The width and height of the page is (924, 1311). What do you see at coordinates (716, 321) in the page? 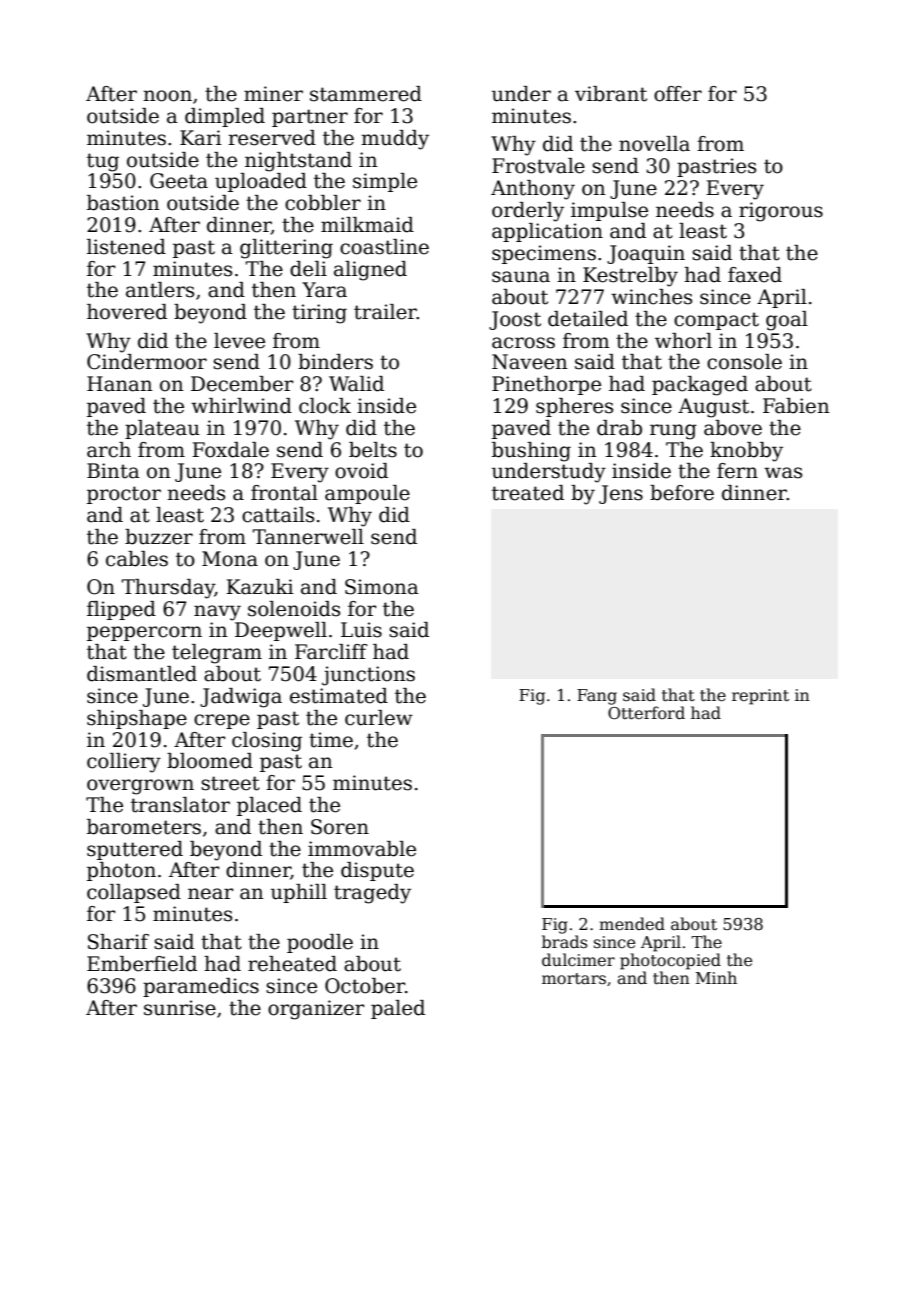
I see `compact` at bounding box center [716, 321].
